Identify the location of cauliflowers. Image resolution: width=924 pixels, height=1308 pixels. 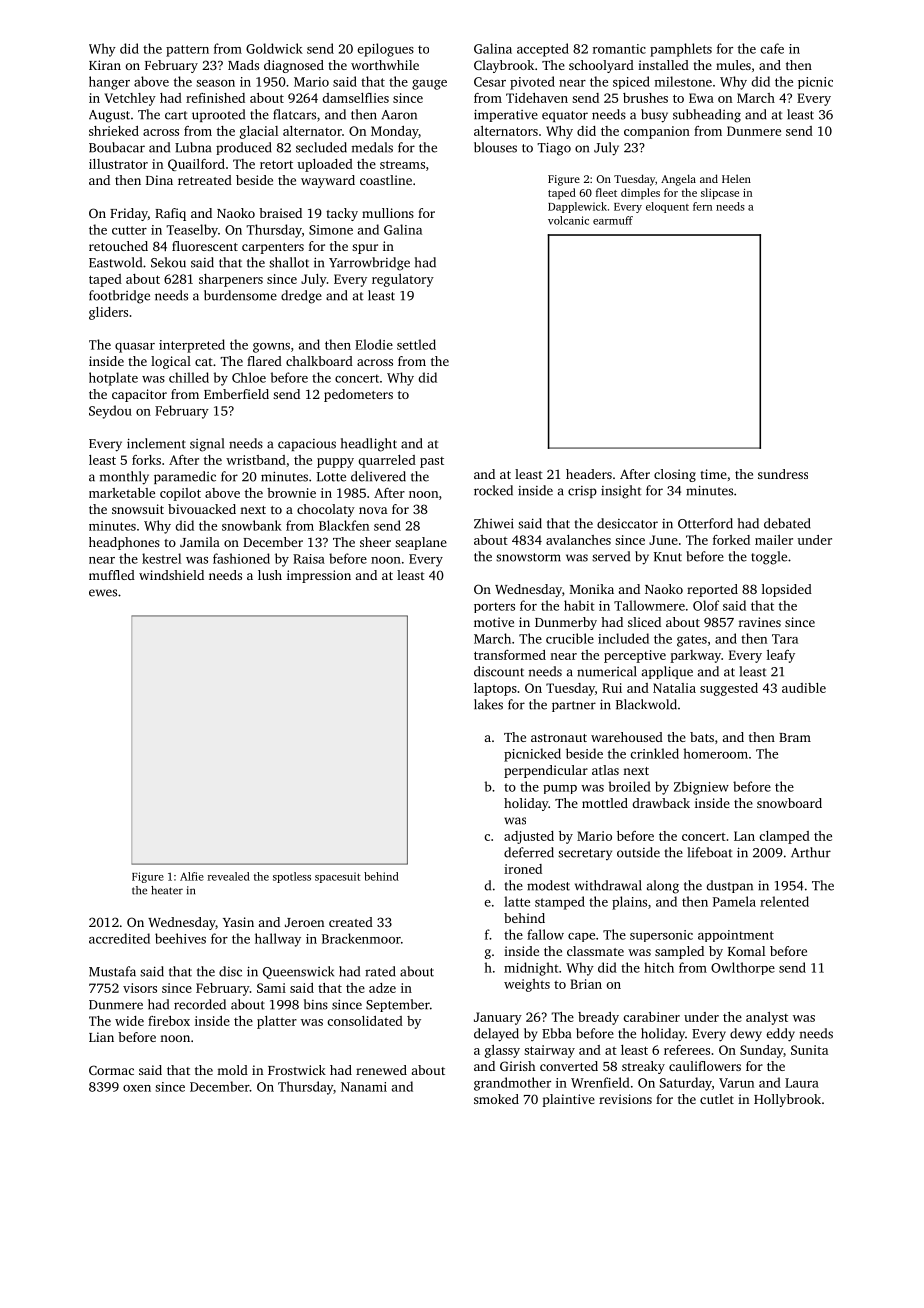
(705, 1066).
